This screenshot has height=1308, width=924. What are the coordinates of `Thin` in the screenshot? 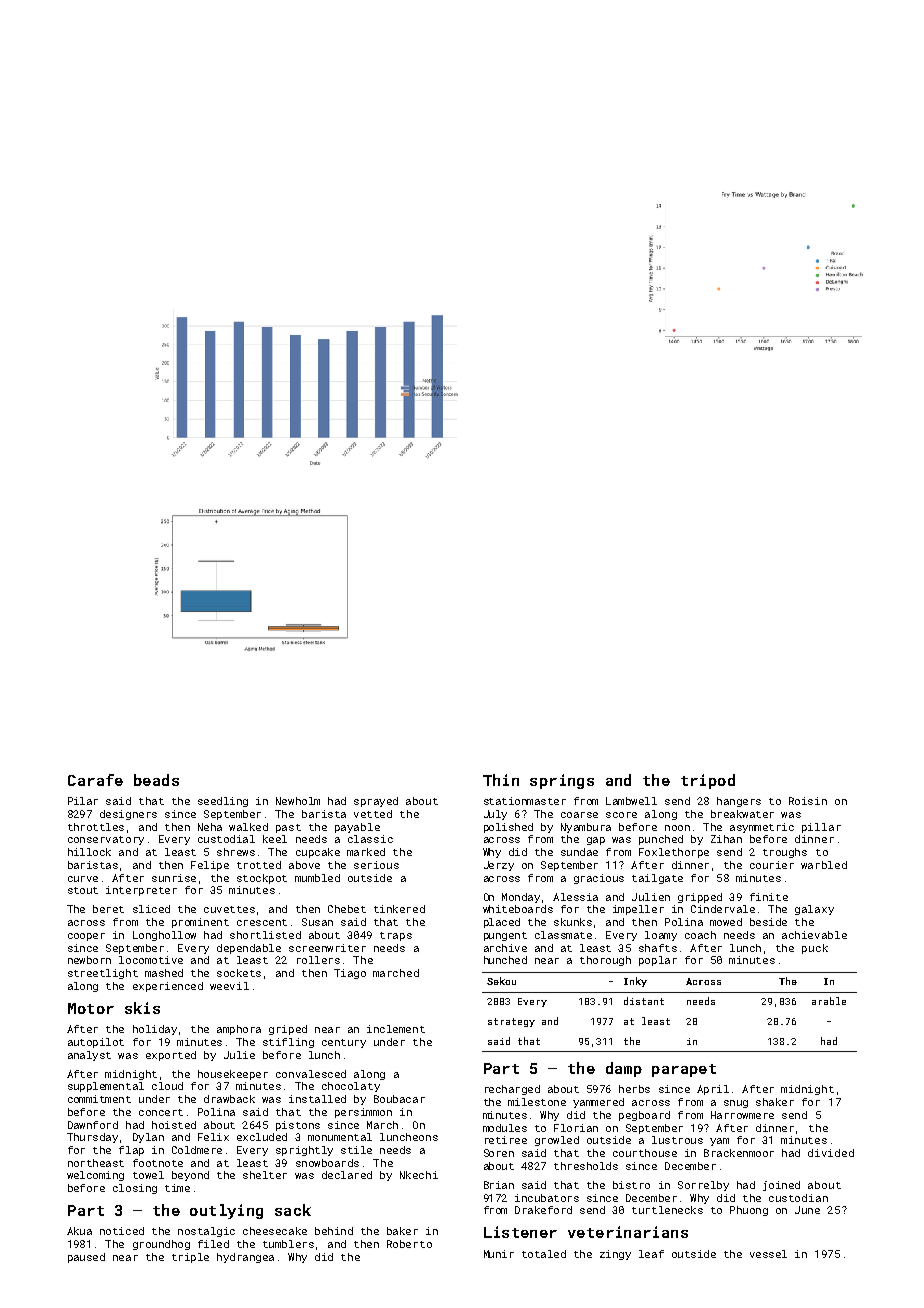 It's located at (501, 780).
